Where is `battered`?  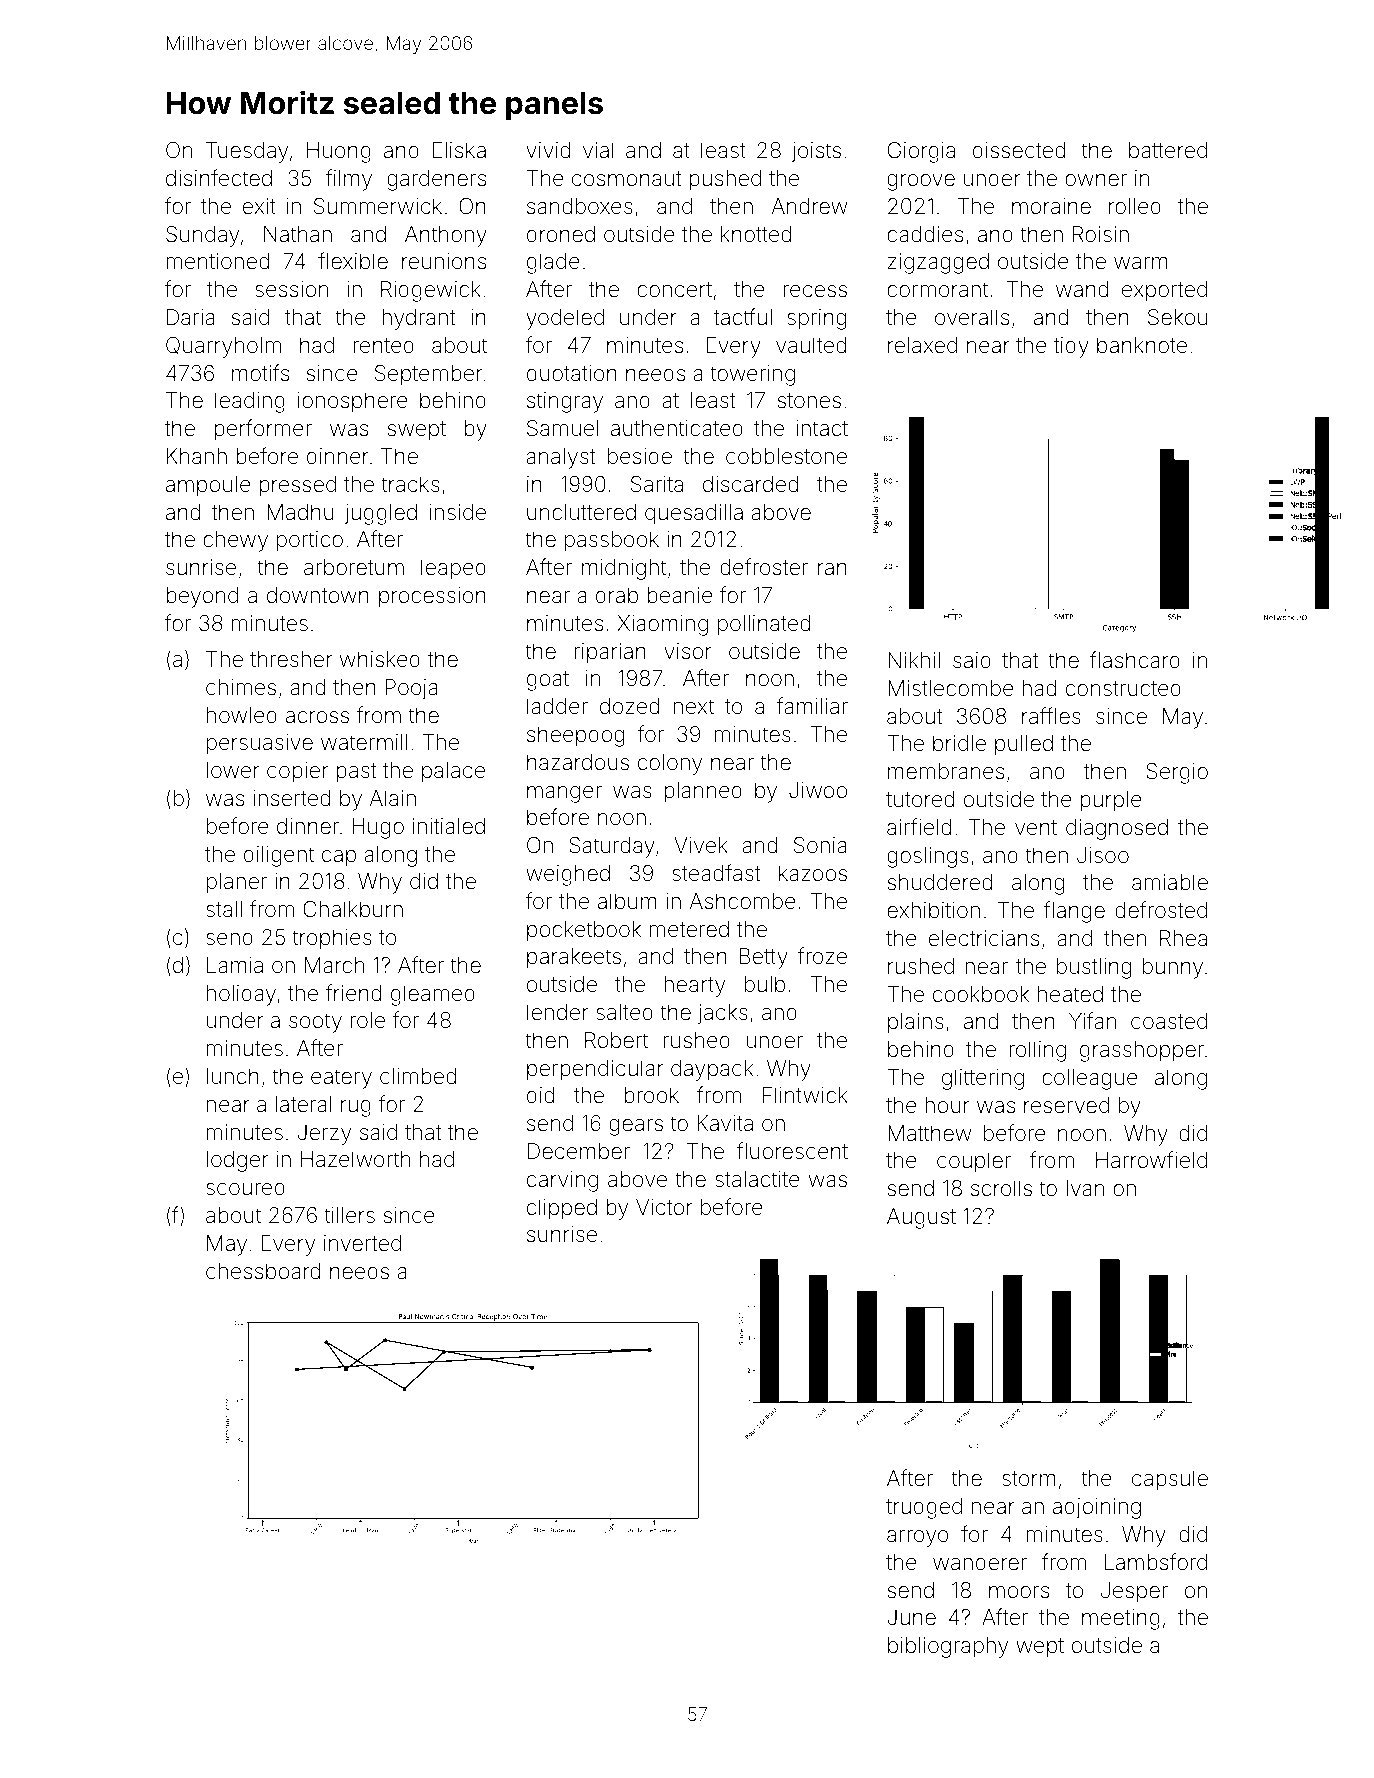 battered is located at coordinates (1168, 150).
